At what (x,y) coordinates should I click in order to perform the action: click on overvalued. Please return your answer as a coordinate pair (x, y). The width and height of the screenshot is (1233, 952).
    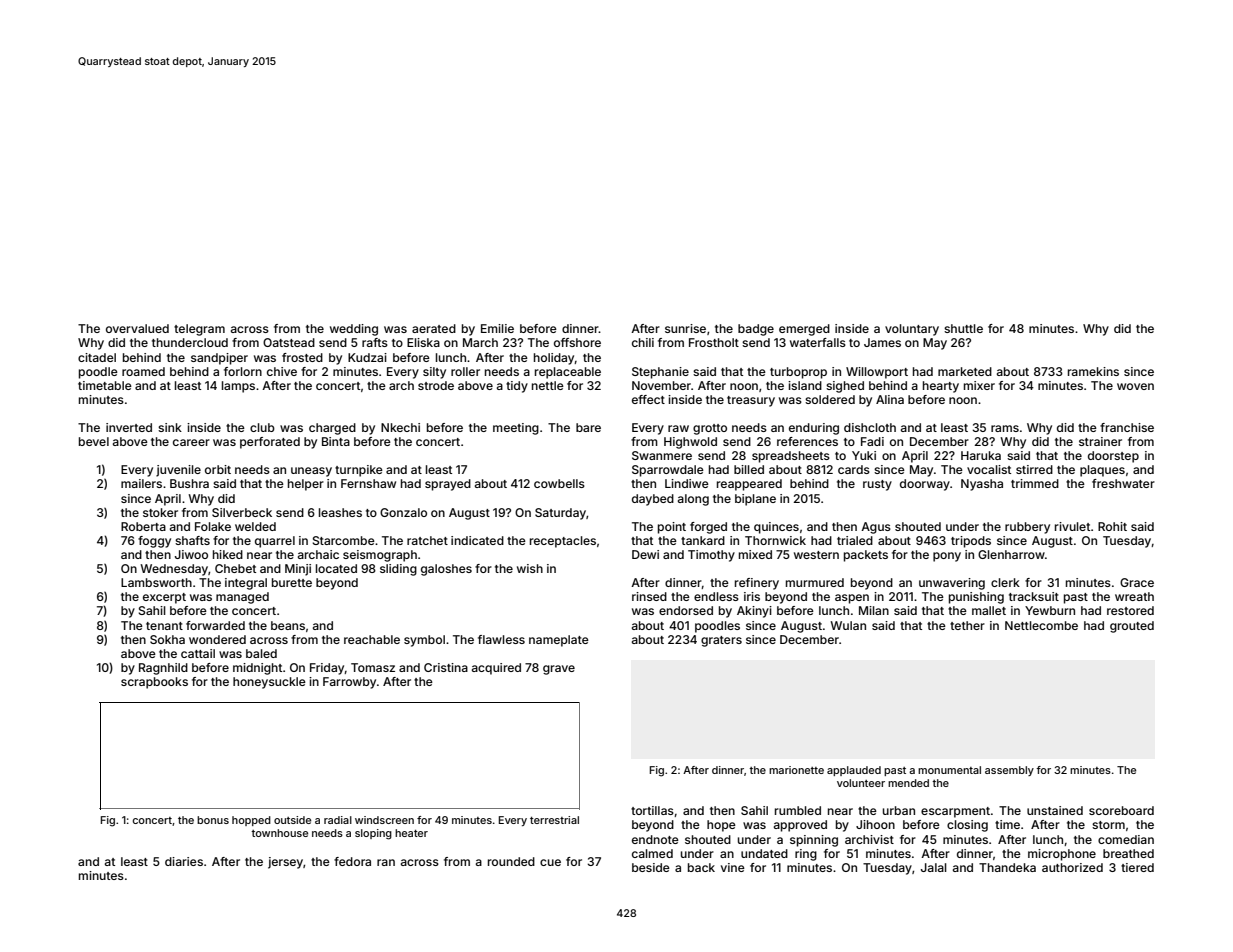
    Looking at the image, I should click on (137, 328).
